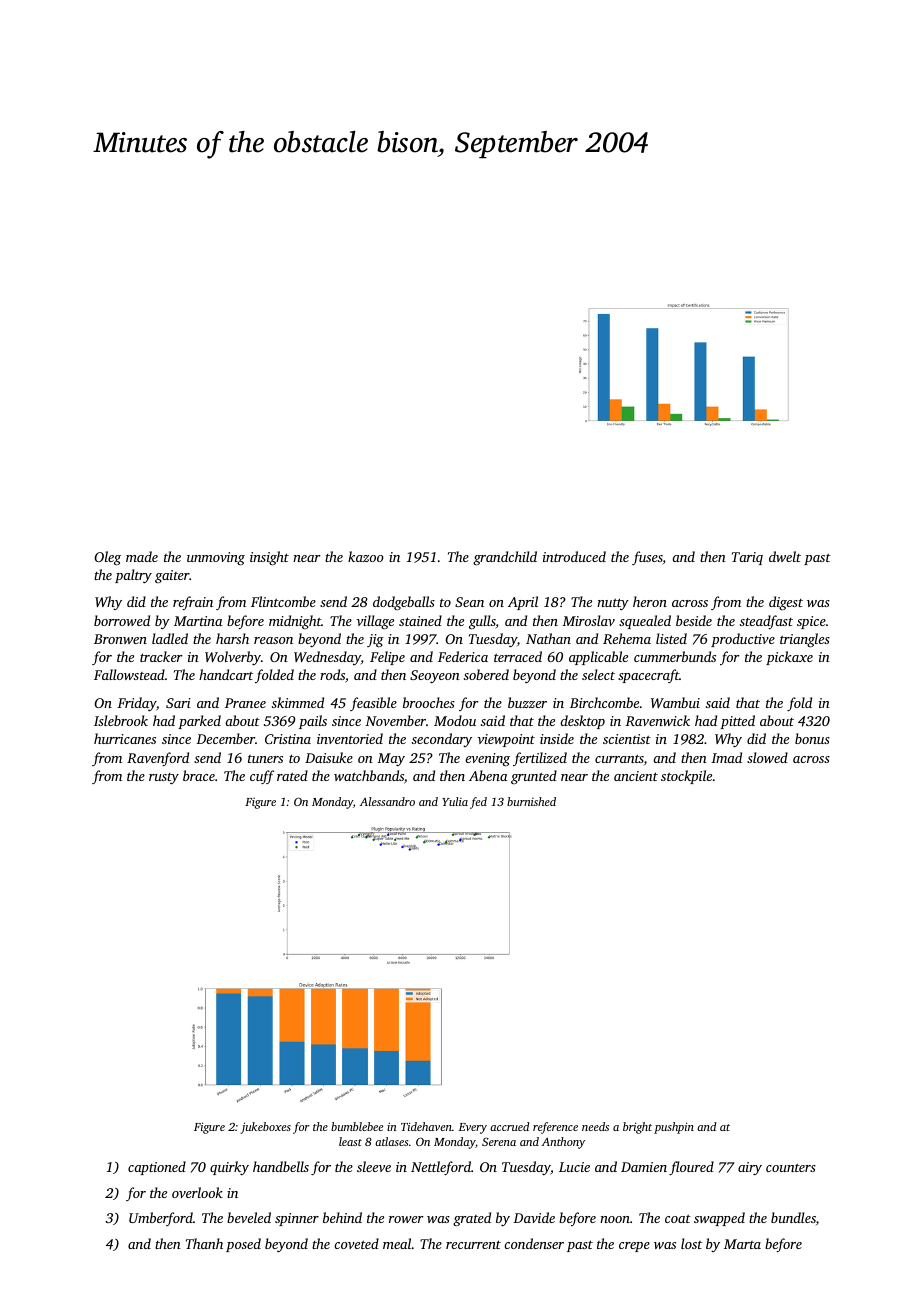 The image size is (924, 1314). What do you see at coordinates (469, 602) in the screenshot?
I see `Sean` at bounding box center [469, 602].
